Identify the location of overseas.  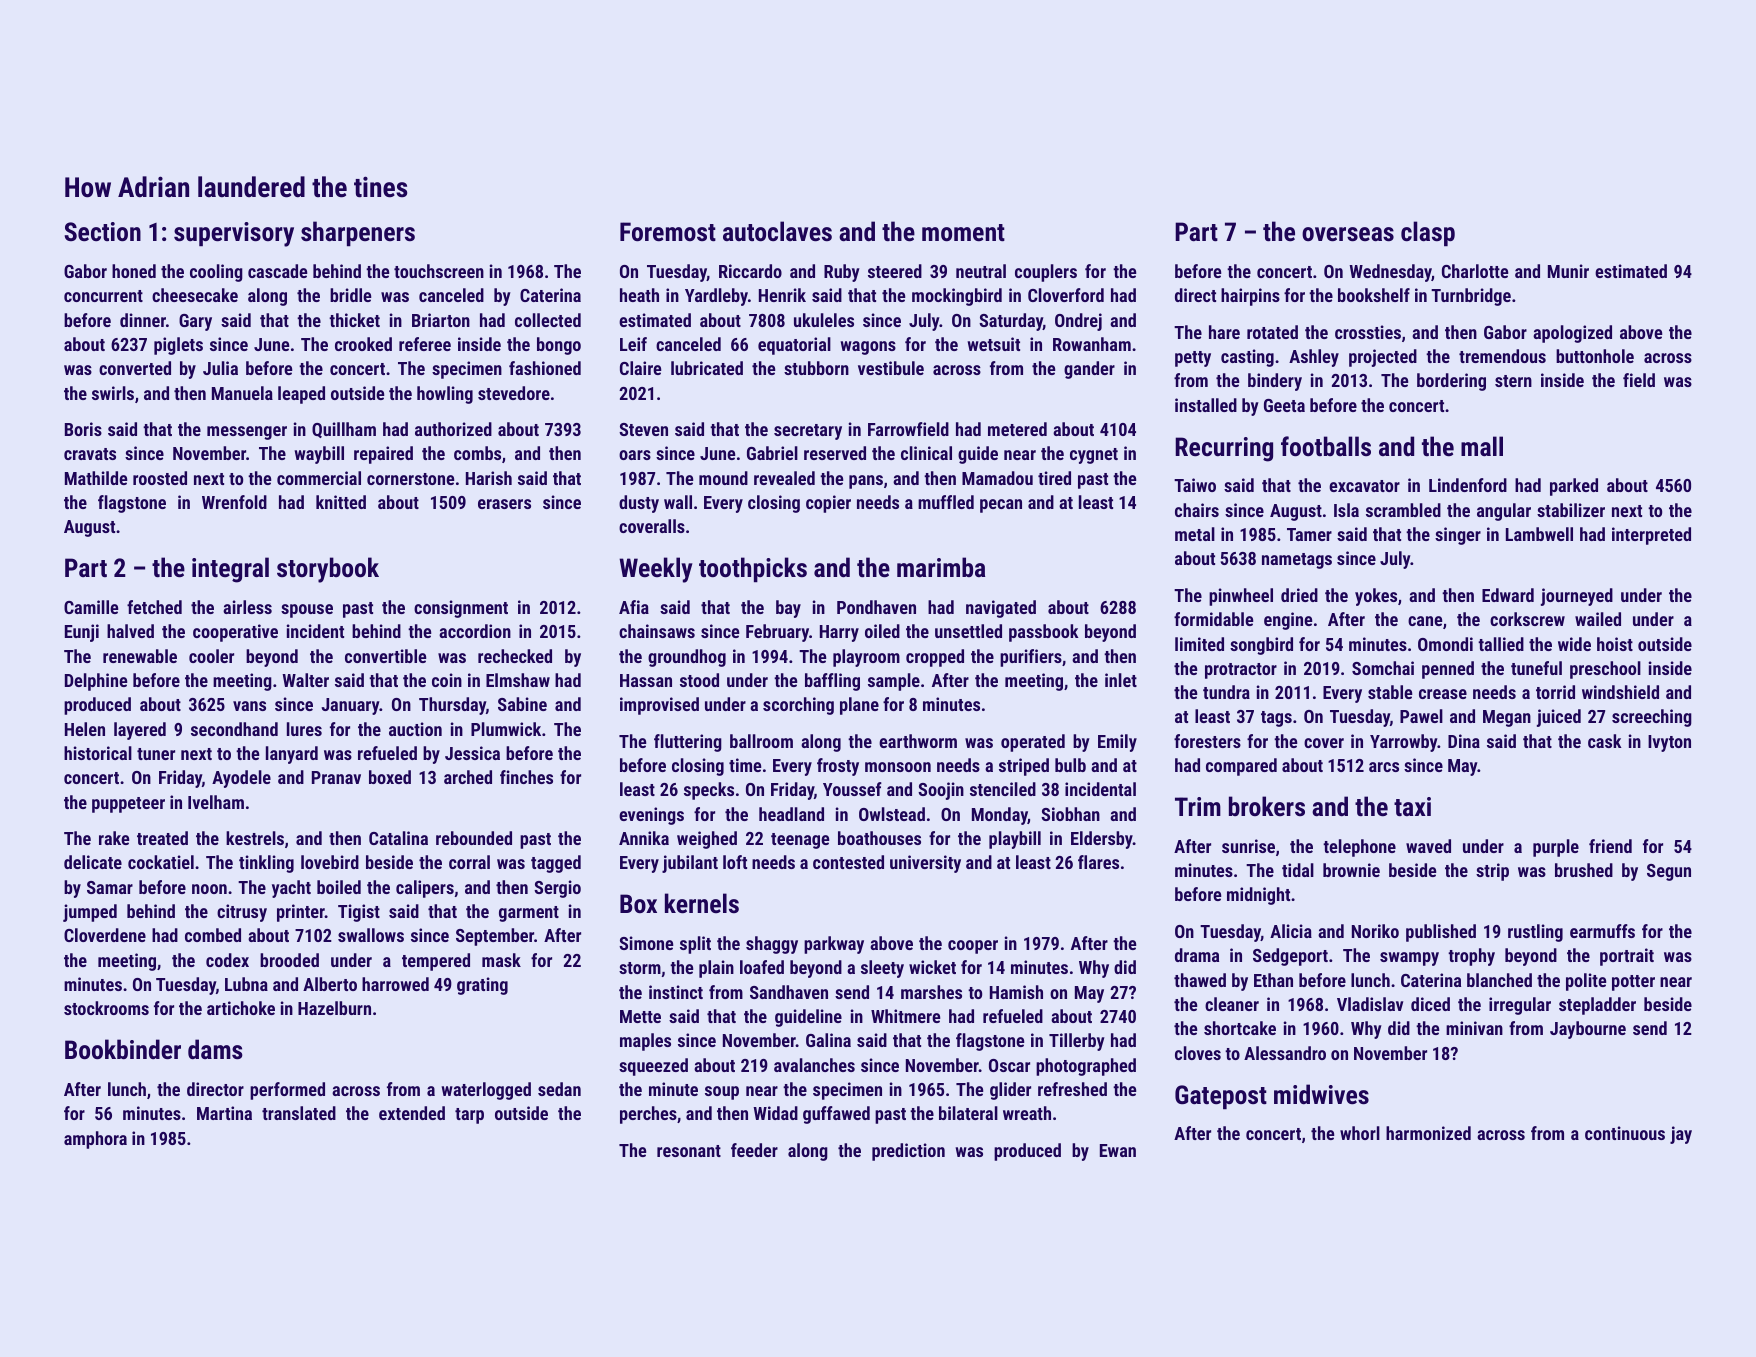
(1348, 234).
